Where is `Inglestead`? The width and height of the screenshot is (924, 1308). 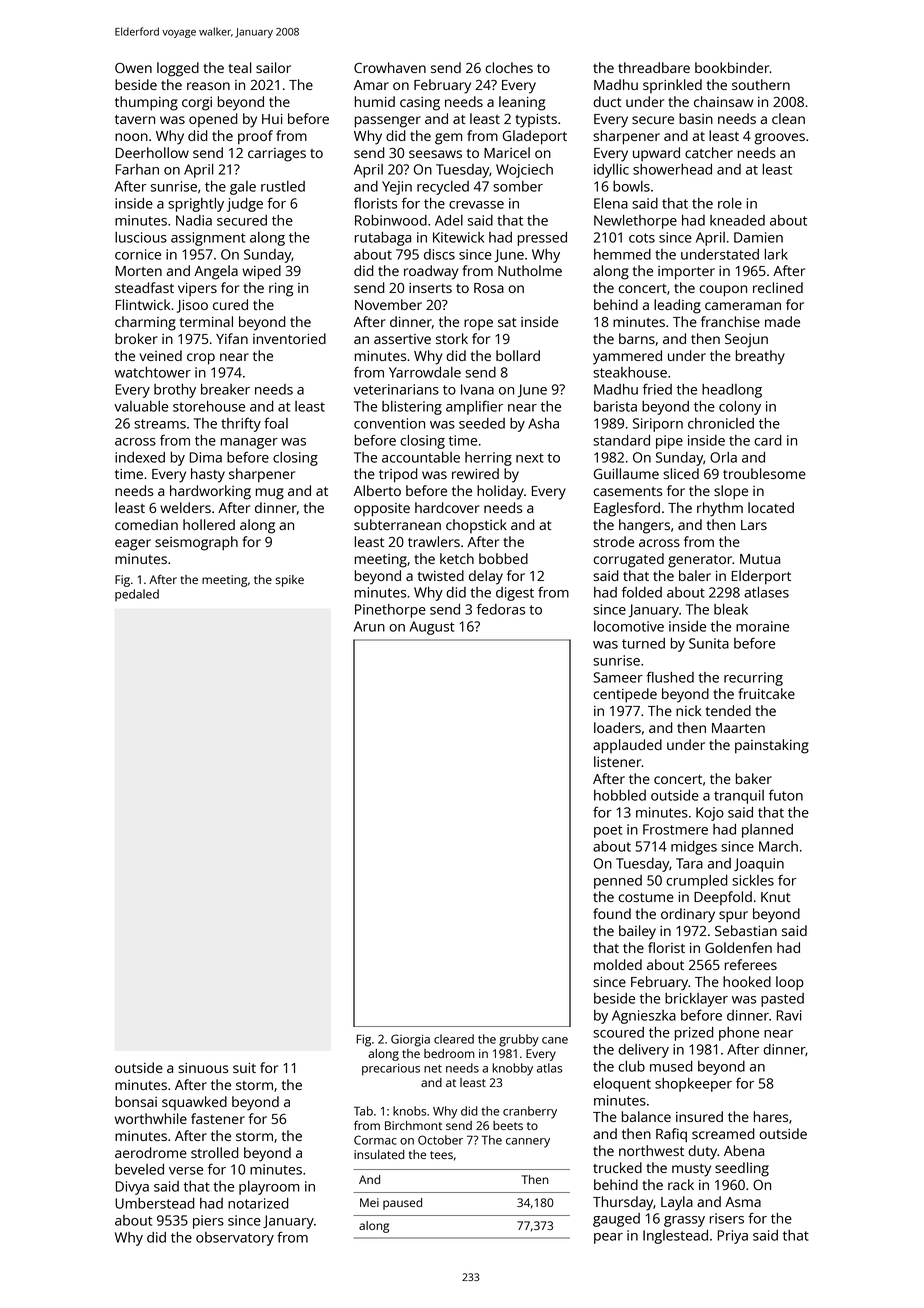
Inglestead is located at coordinates (675, 1237).
